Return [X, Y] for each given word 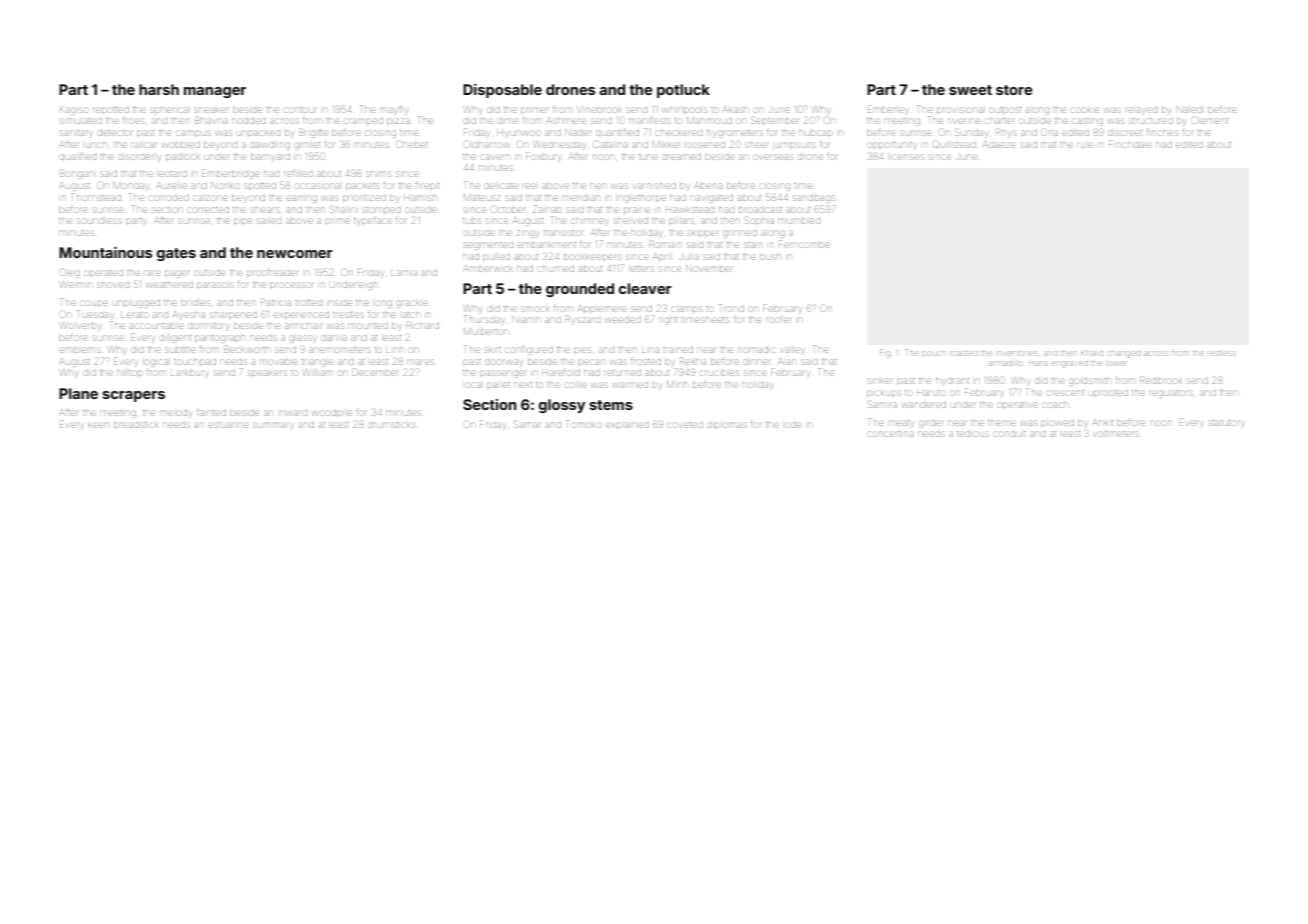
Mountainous [105, 252]
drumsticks [391, 425]
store [1014, 90]
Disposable [502, 91]
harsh [159, 89]
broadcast [760, 210]
